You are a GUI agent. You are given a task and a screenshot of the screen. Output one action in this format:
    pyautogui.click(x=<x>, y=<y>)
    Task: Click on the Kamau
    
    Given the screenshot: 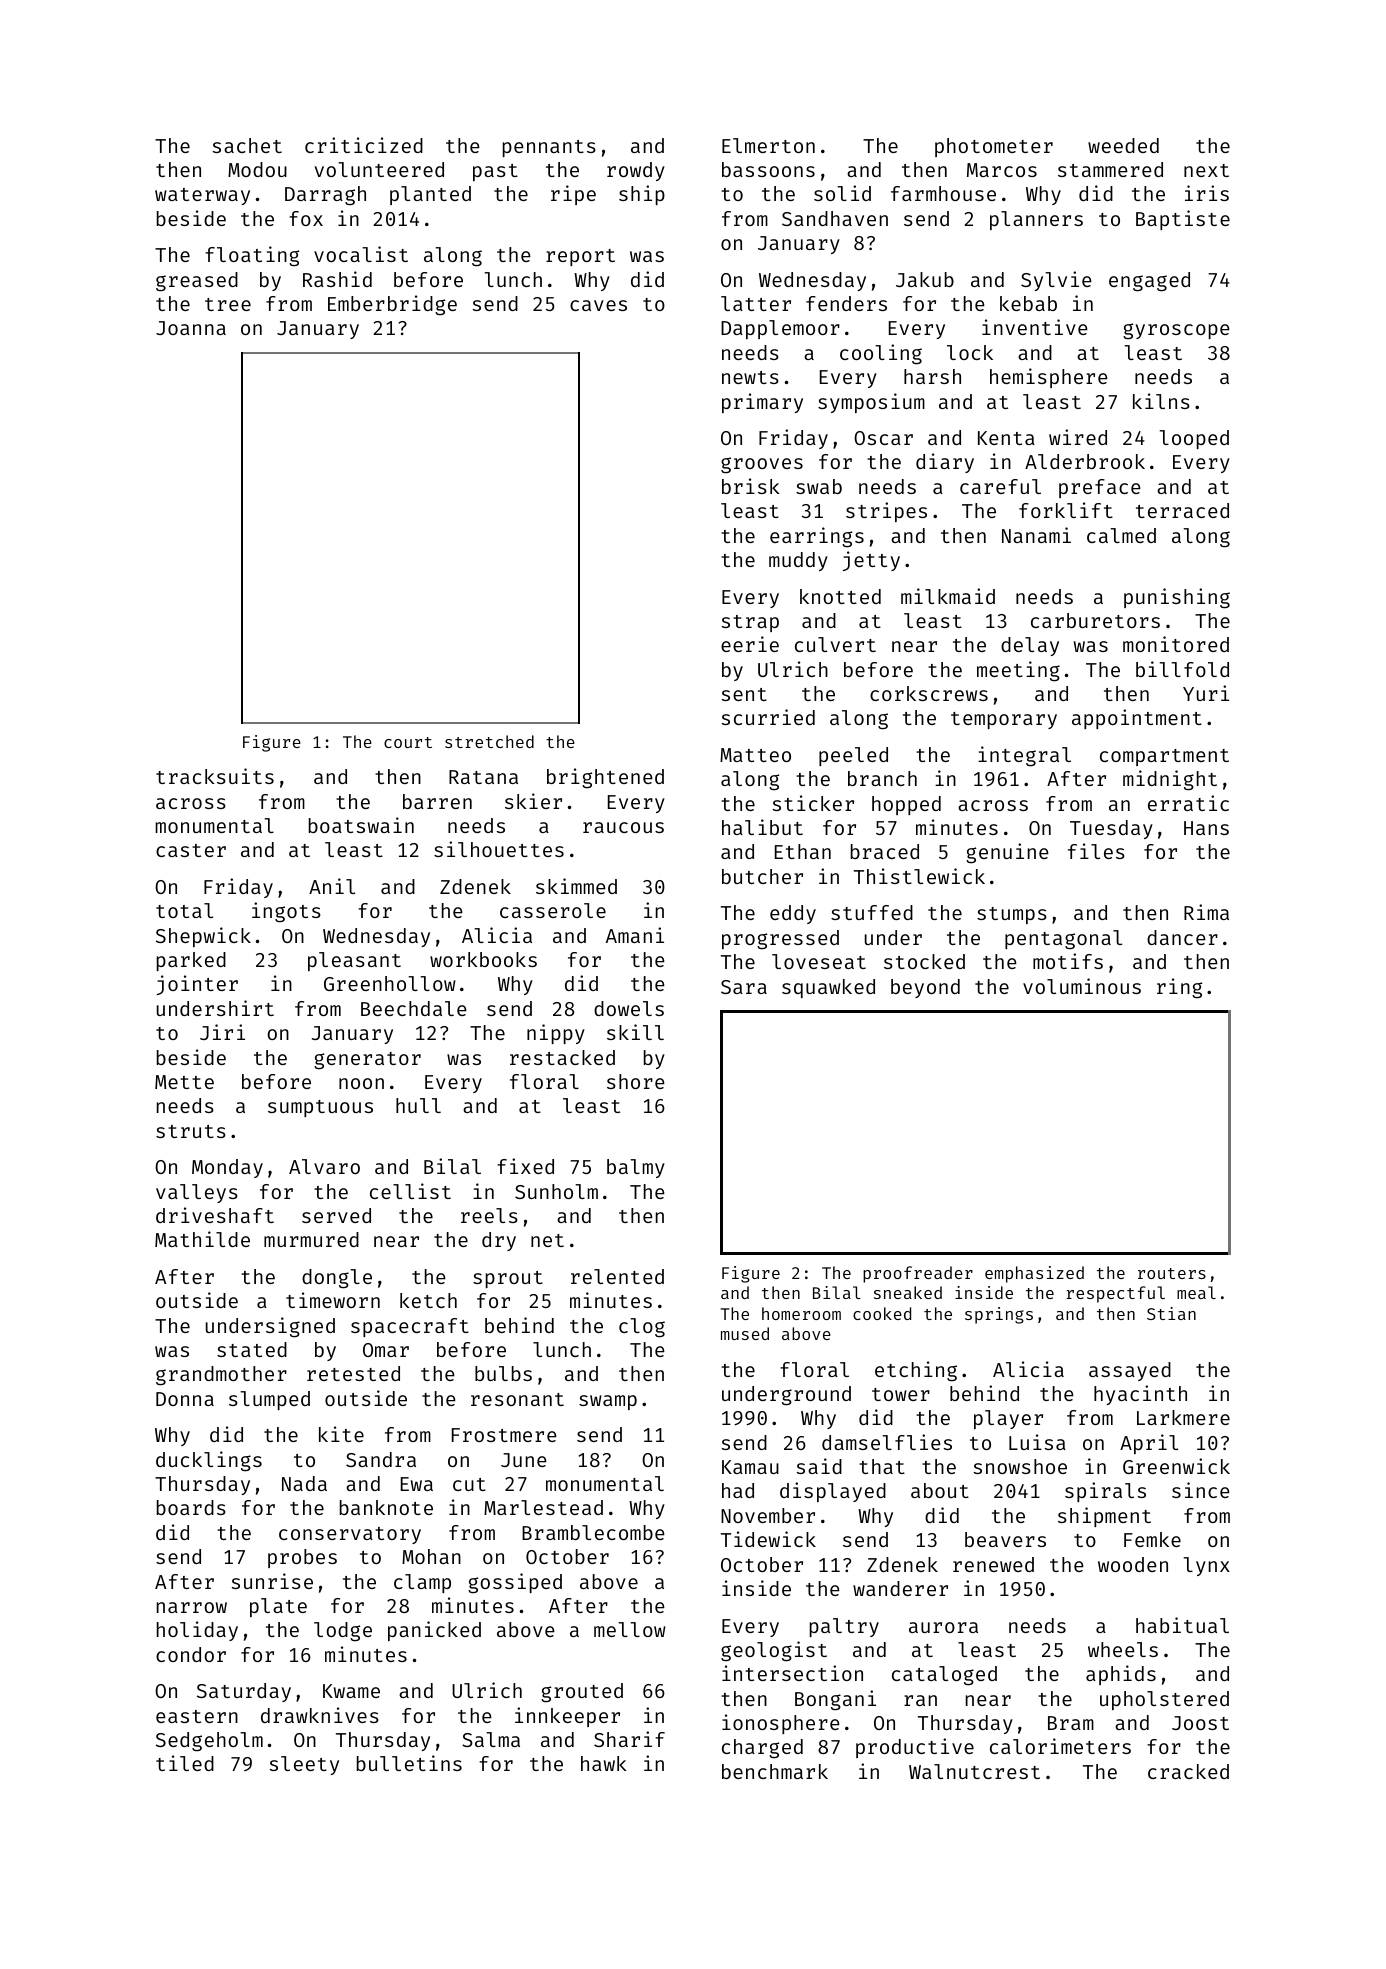 What is the action you would take?
    pyautogui.click(x=750, y=1467)
